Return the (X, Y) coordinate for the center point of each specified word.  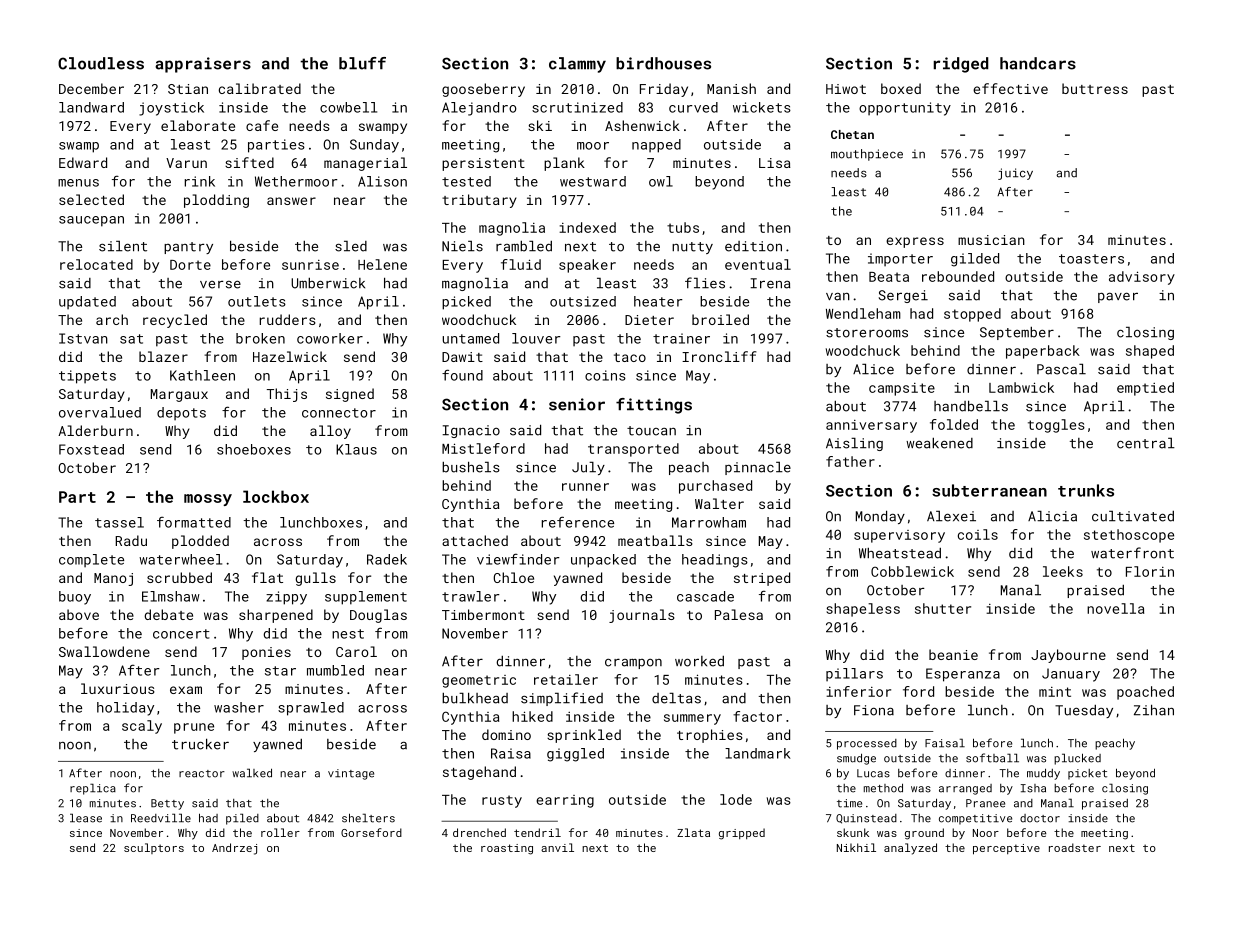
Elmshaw (171, 596)
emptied (1145, 389)
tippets (87, 377)
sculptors (154, 848)
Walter (719, 503)
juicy (1015, 174)
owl (661, 181)
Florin (1150, 571)
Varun (186, 163)
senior (577, 404)
